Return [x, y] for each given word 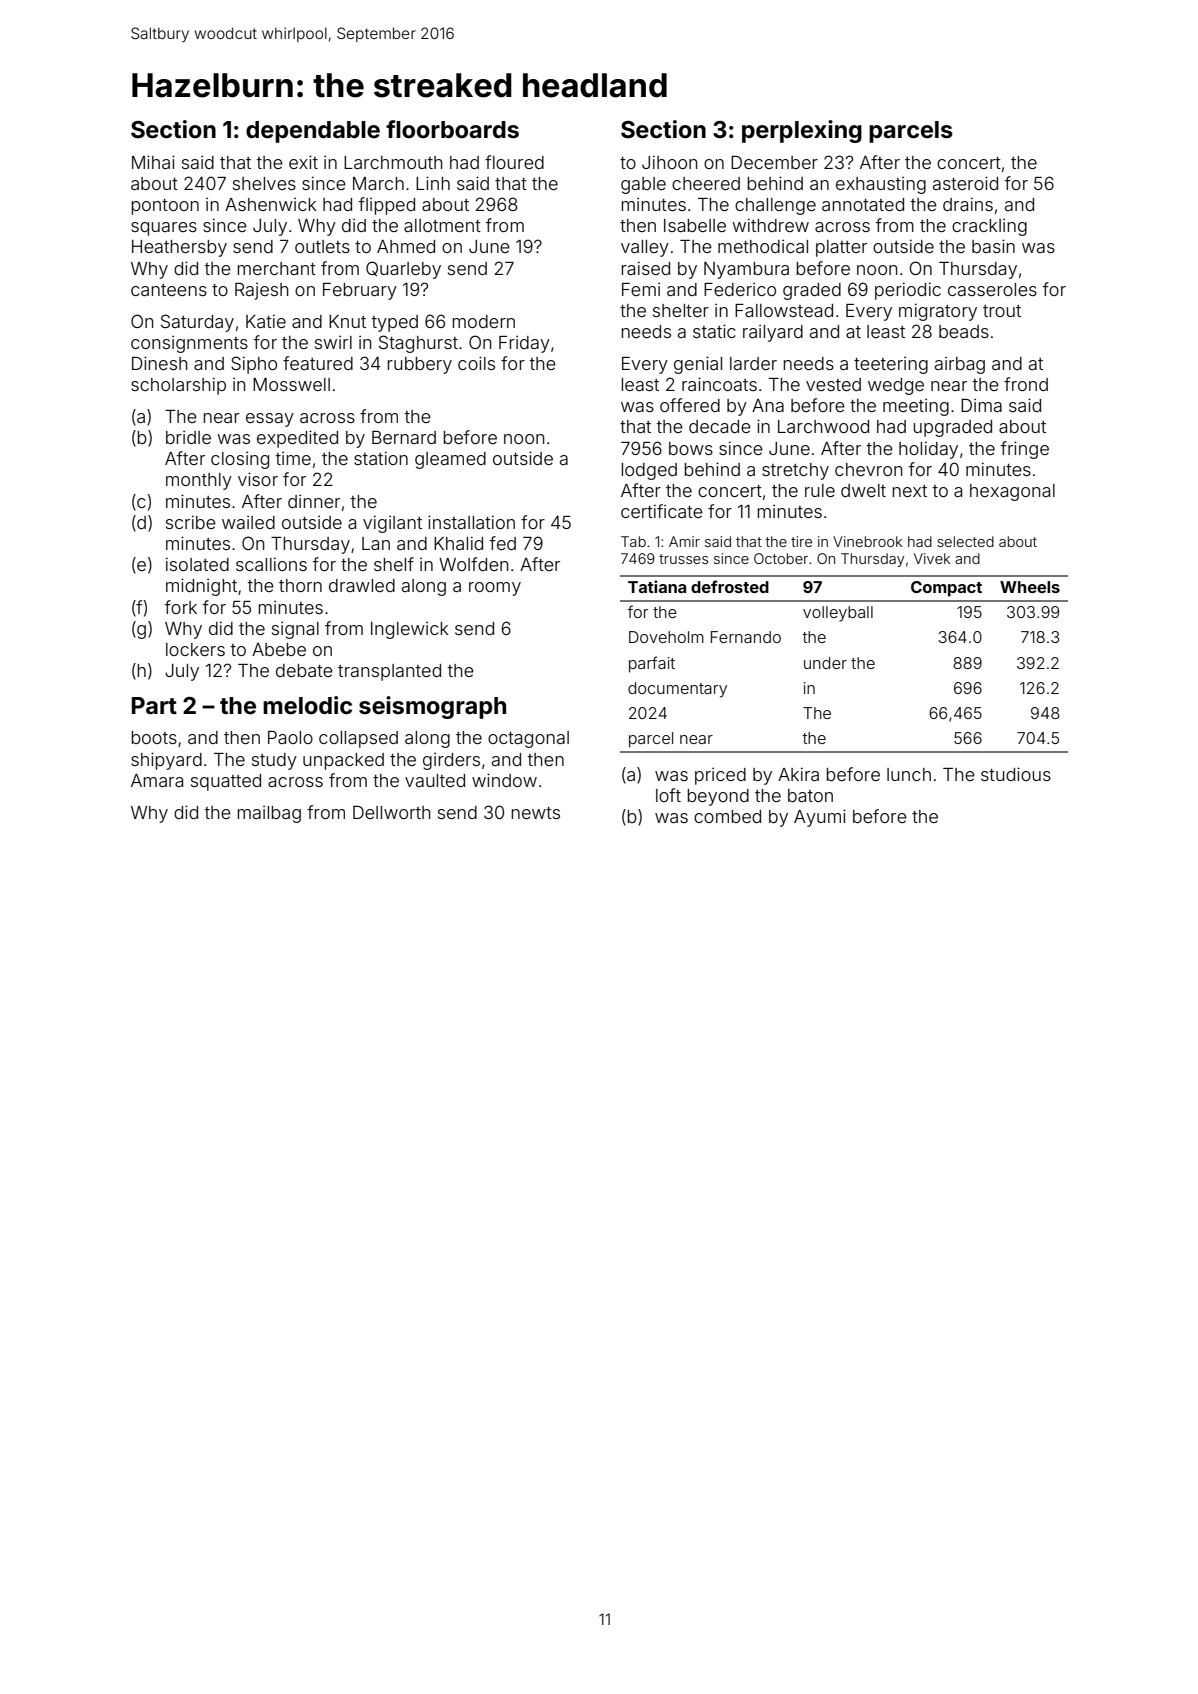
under [825, 663]
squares [164, 229]
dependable [313, 132]
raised [645, 268]
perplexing [802, 131]
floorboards [452, 129]
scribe [191, 522]
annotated [863, 204]
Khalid [458, 543]
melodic [307, 705]
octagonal [528, 739]
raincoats [719, 384]
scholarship [178, 386]
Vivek [932, 558]
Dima [981, 405]
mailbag [269, 814]
